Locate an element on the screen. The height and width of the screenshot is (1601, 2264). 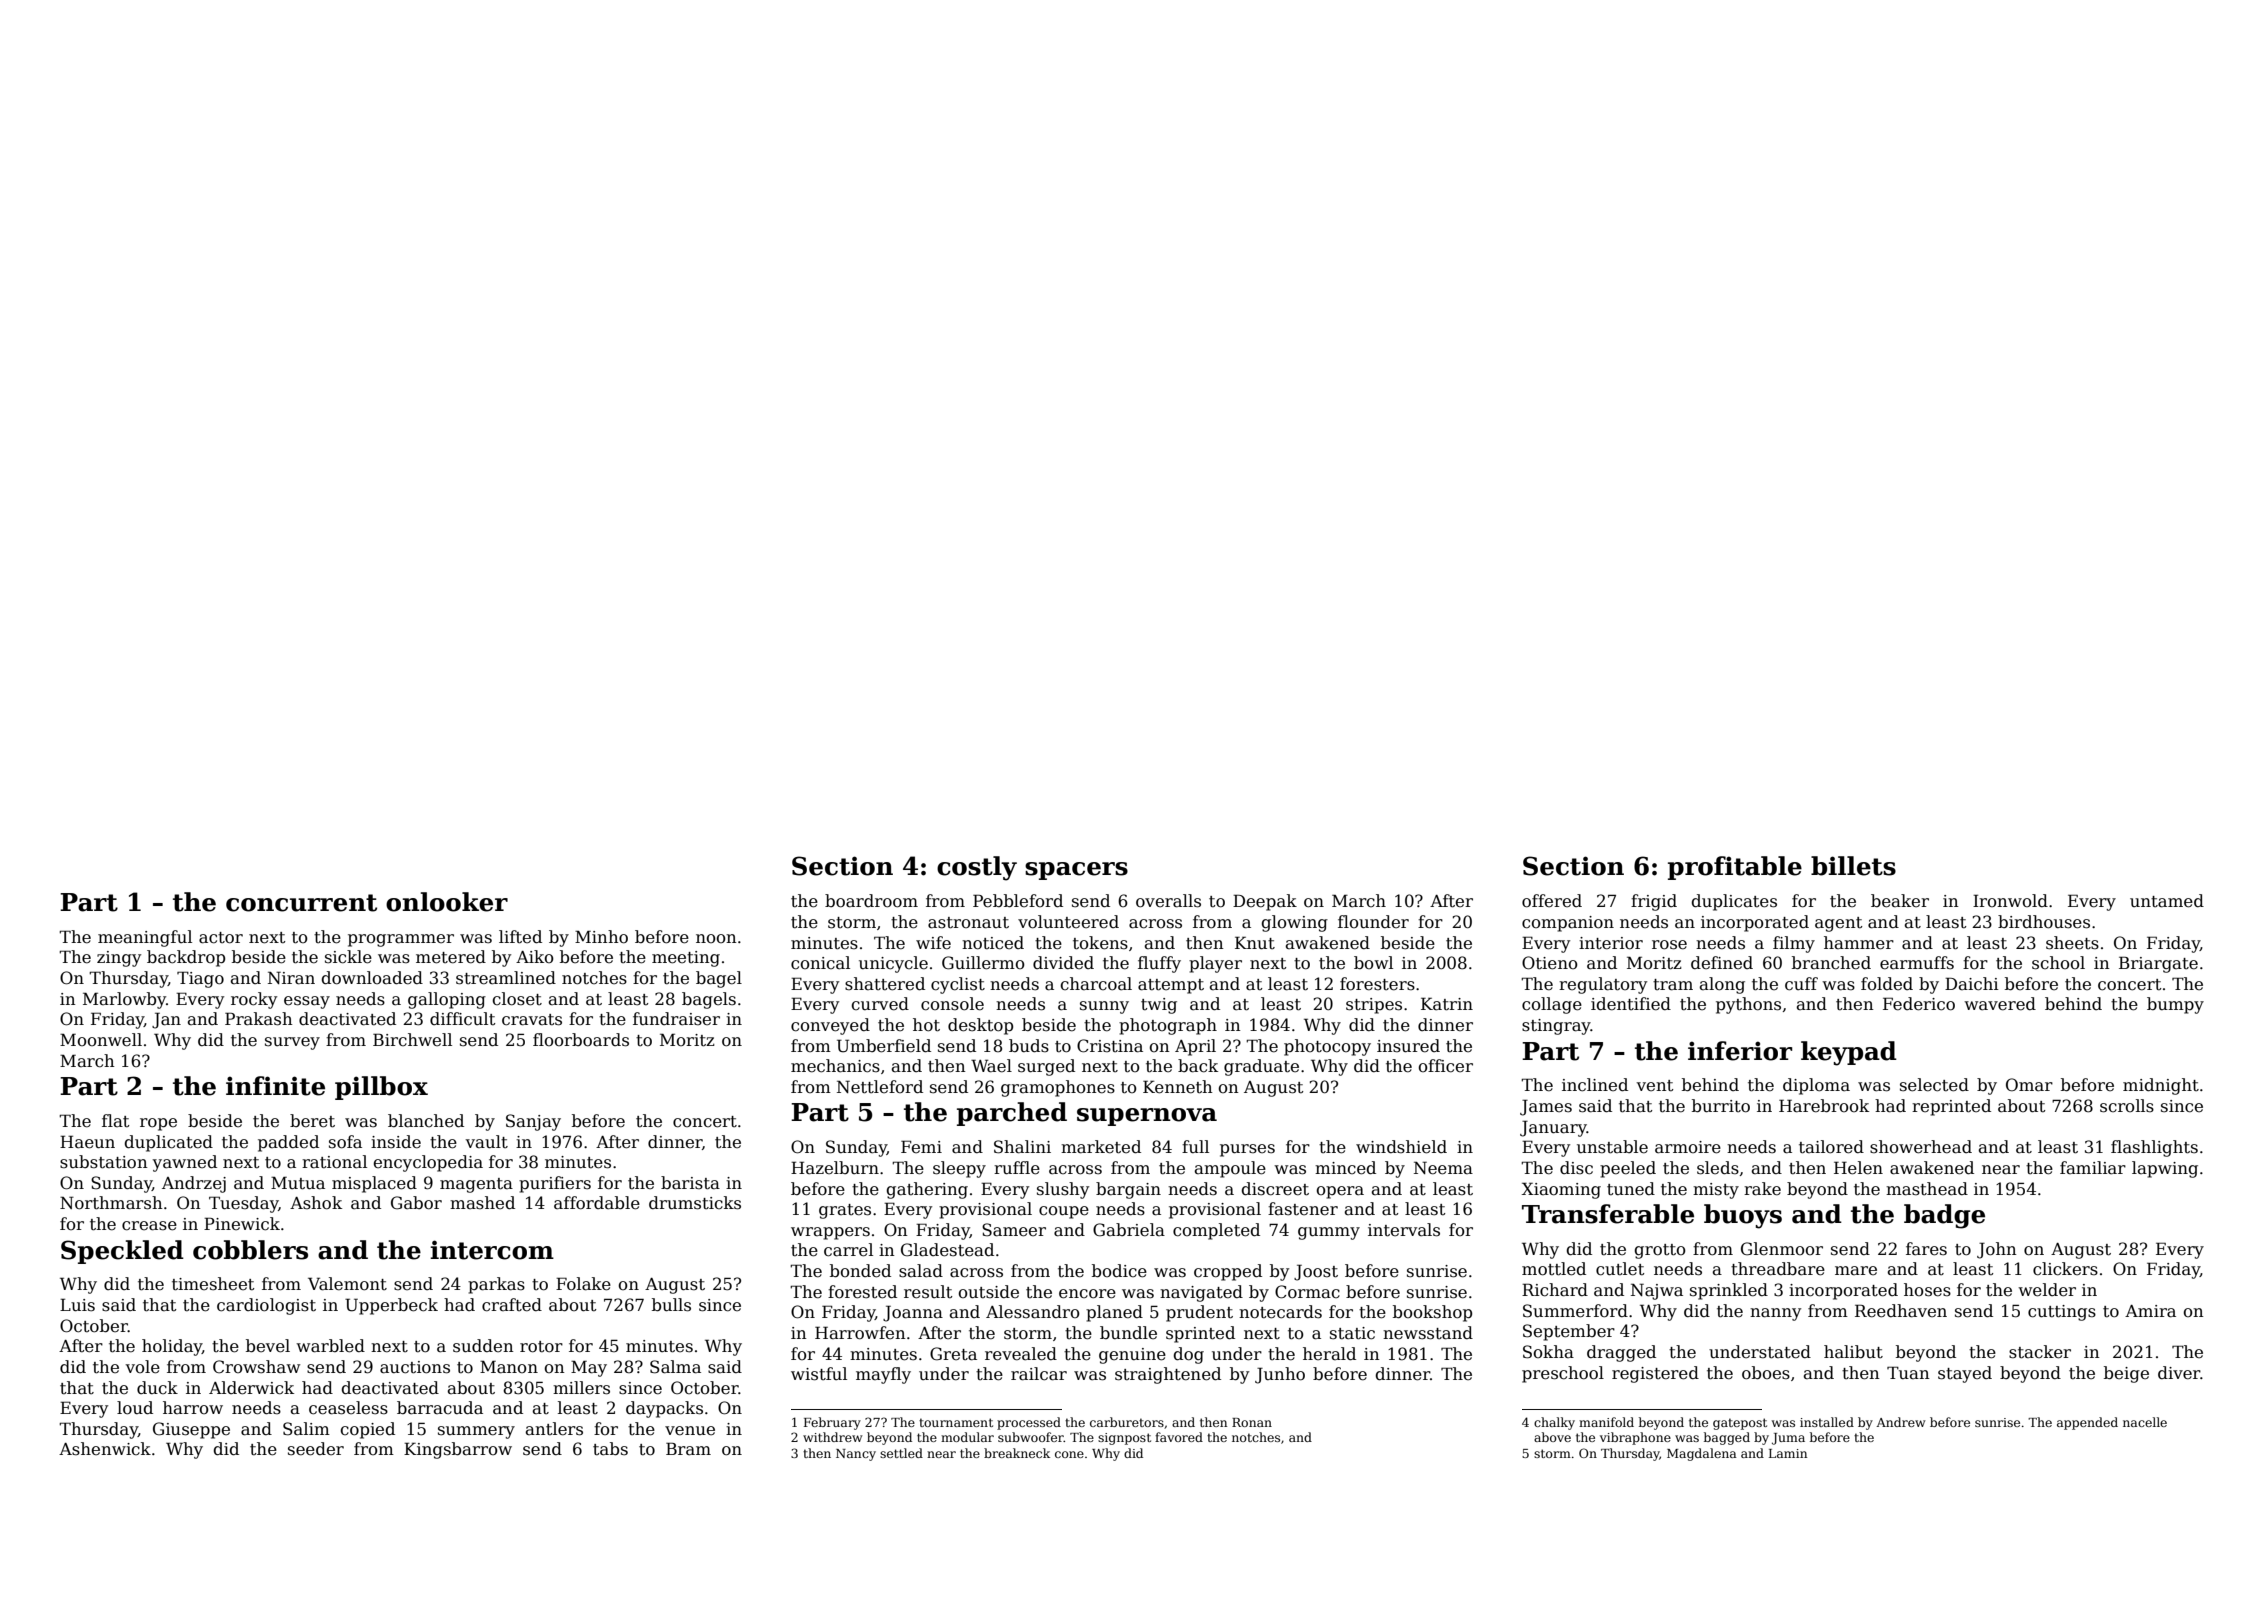
Joanna is located at coordinates (913, 1313).
